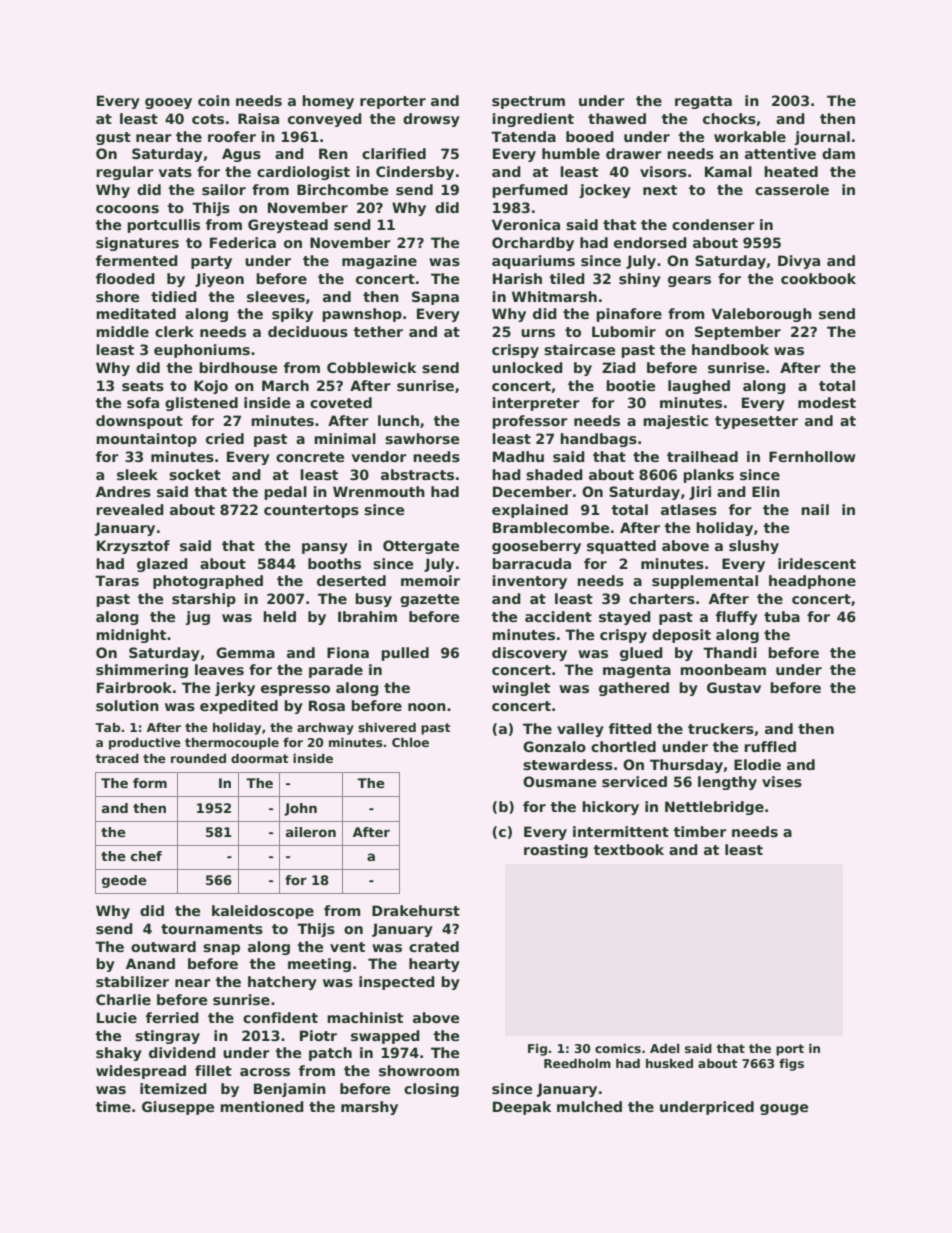  Describe the element at coordinates (770, 746) in the screenshot. I see `ruffled` at that location.
